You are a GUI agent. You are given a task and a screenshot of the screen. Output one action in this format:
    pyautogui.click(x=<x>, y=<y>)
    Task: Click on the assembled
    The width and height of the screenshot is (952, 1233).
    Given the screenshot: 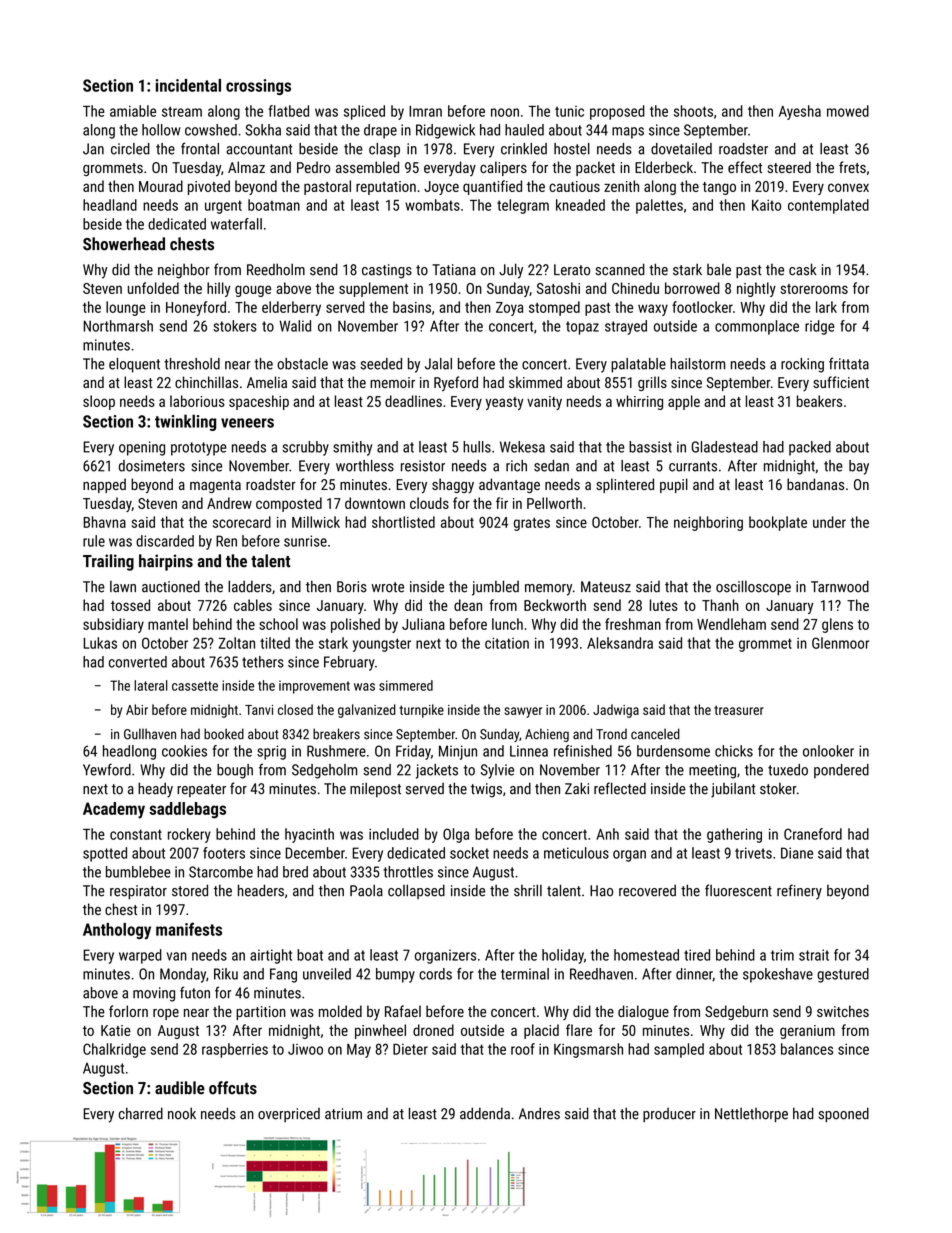 What is the action you would take?
    pyautogui.click(x=367, y=167)
